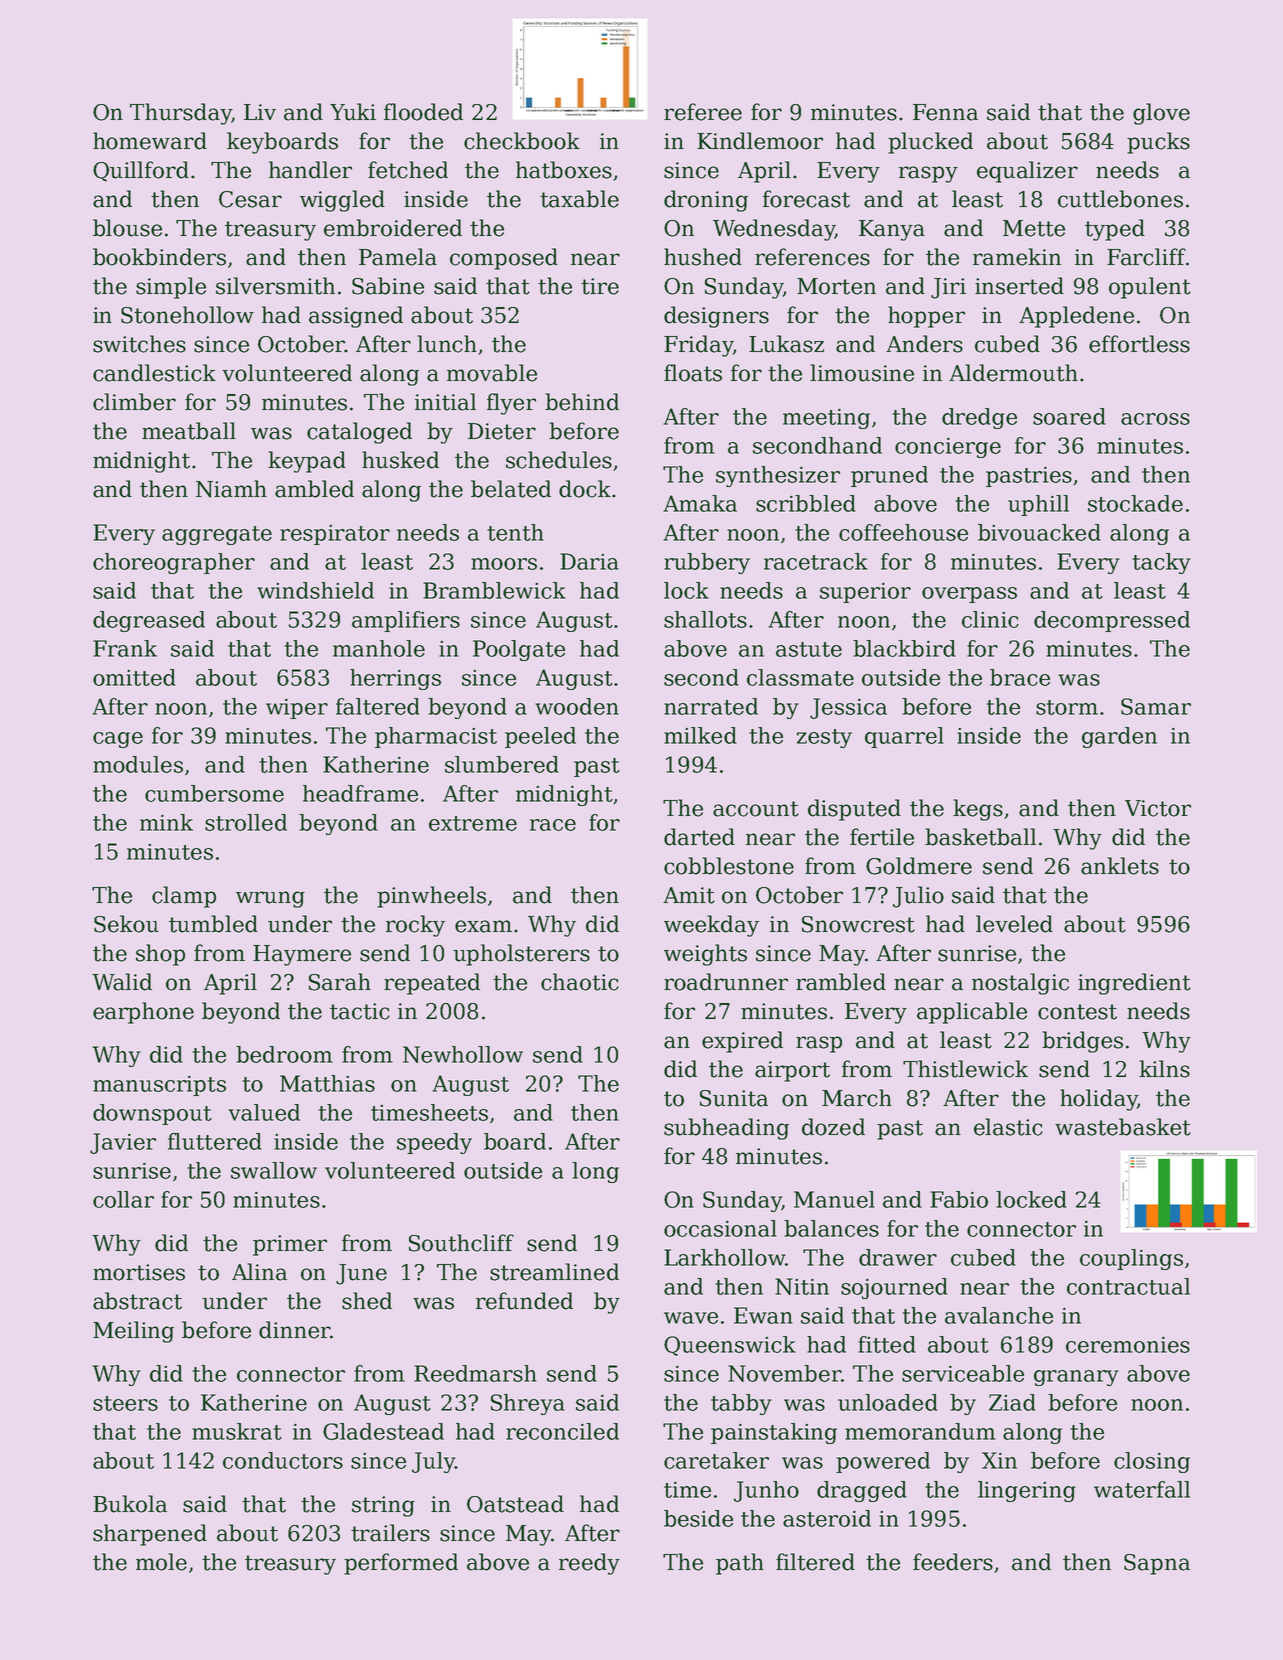 The width and height of the page is (1283, 1660). I want to click on schedules, so click(559, 460).
